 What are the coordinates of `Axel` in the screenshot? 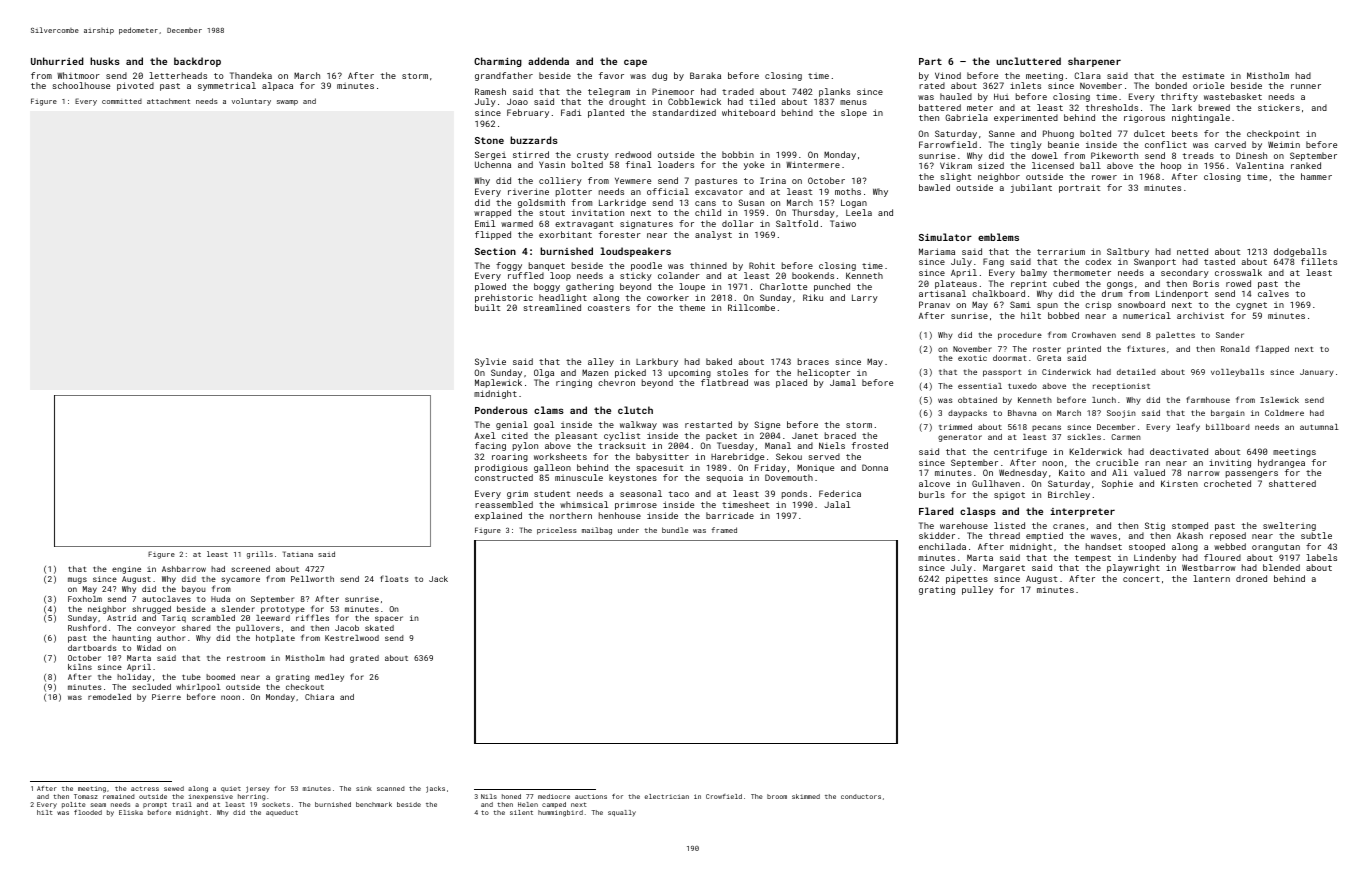 It's located at (485, 435).
